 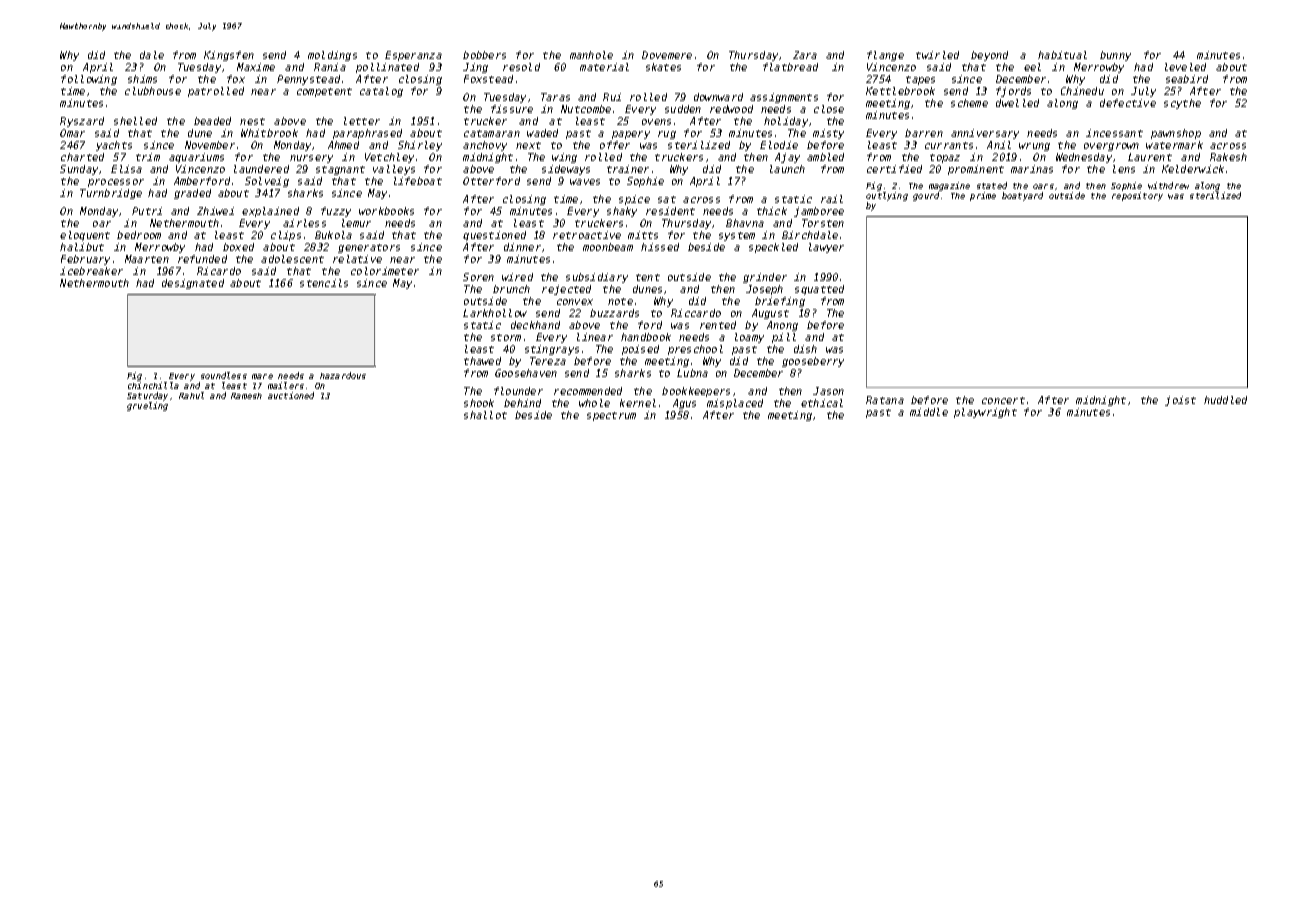 I want to click on designated, so click(x=193, y=284).
